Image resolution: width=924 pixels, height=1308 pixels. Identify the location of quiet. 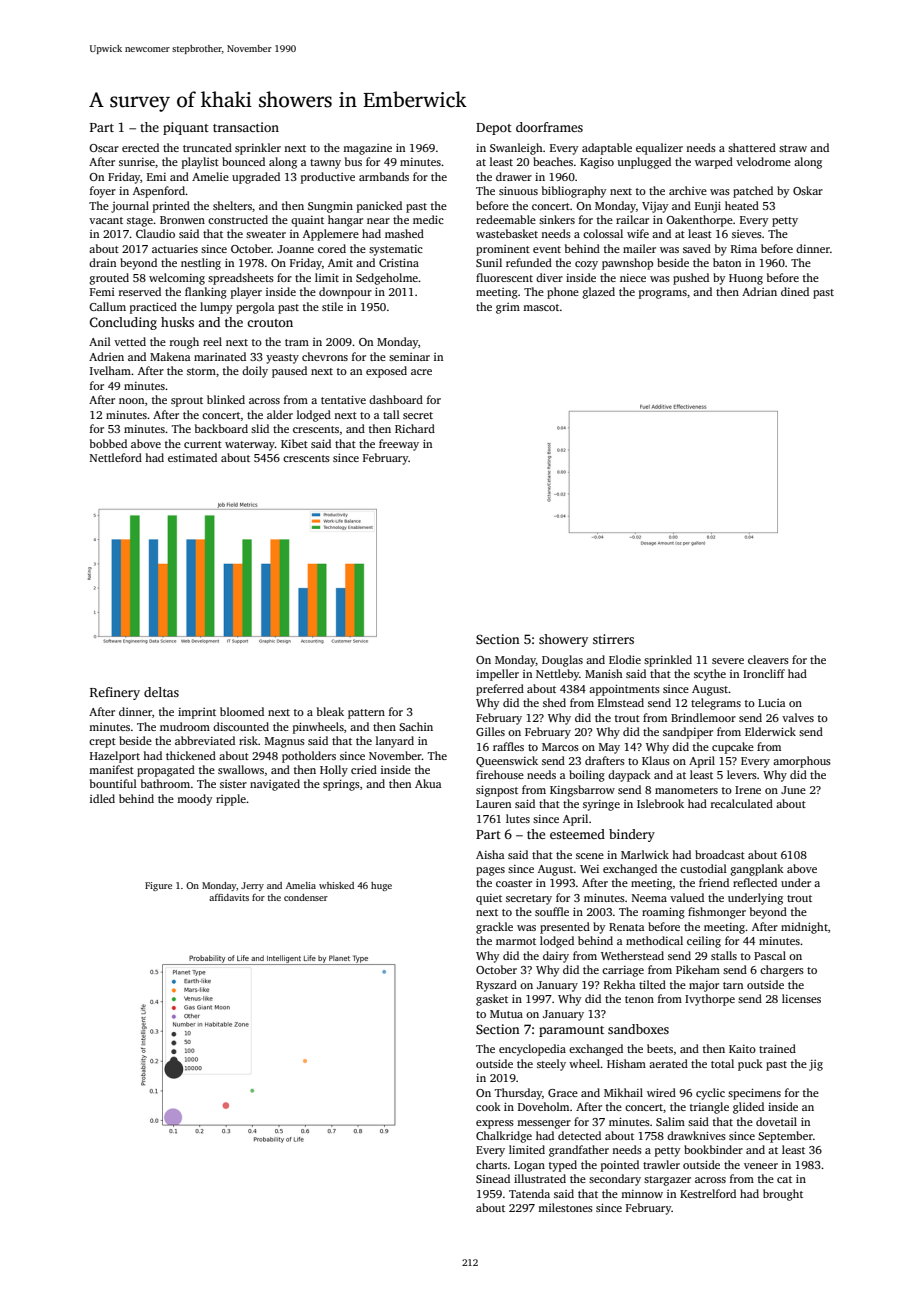
(489, 899).
